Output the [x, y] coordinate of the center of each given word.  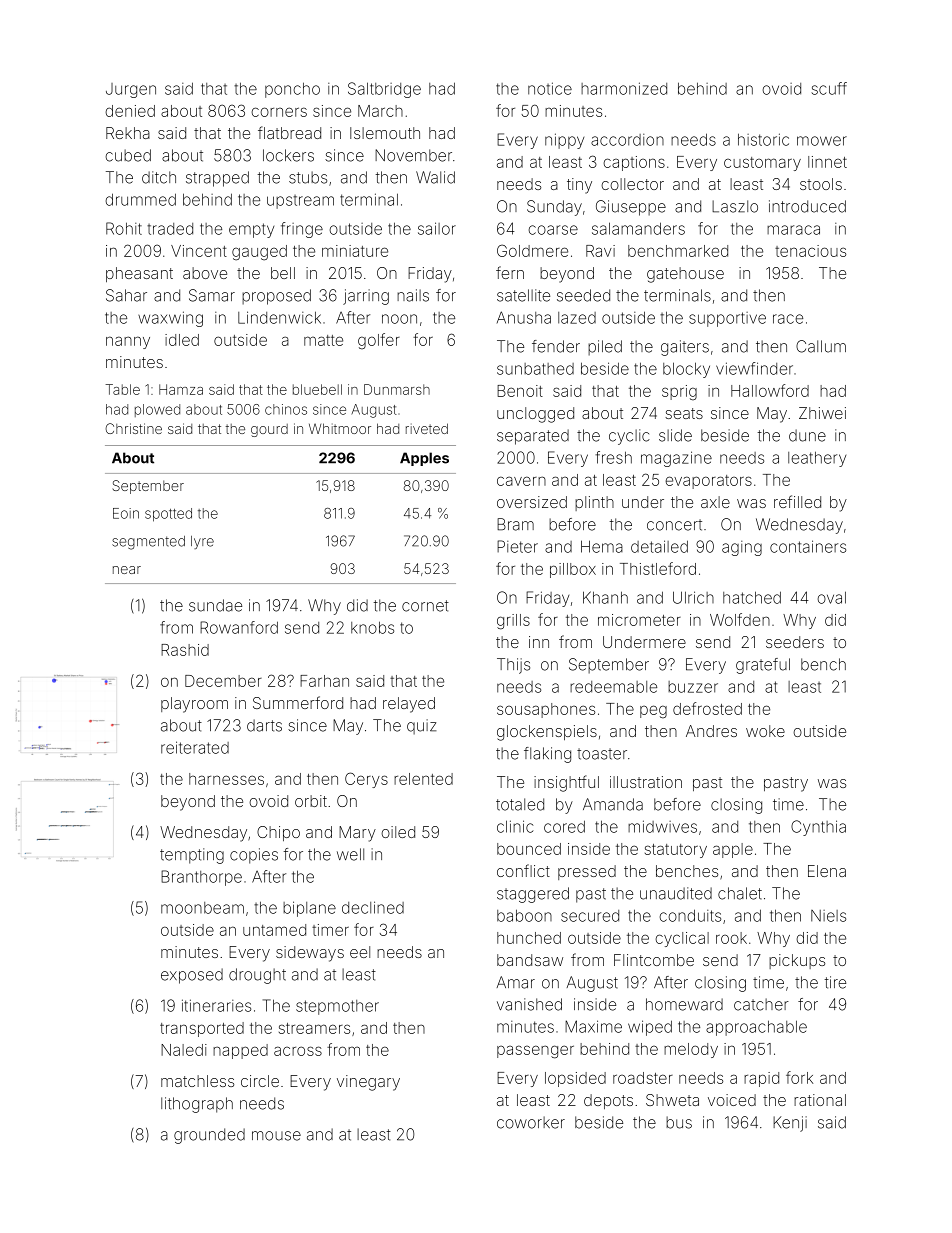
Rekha [128, 133]
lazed [577, 318]
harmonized [624, 88]
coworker [531, 1122]
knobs [372, 627]
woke [765, 731]
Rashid [185, 650]
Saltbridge [384, 90]
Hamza [181, 389]
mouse [276, 1136]
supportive [727, 319]
